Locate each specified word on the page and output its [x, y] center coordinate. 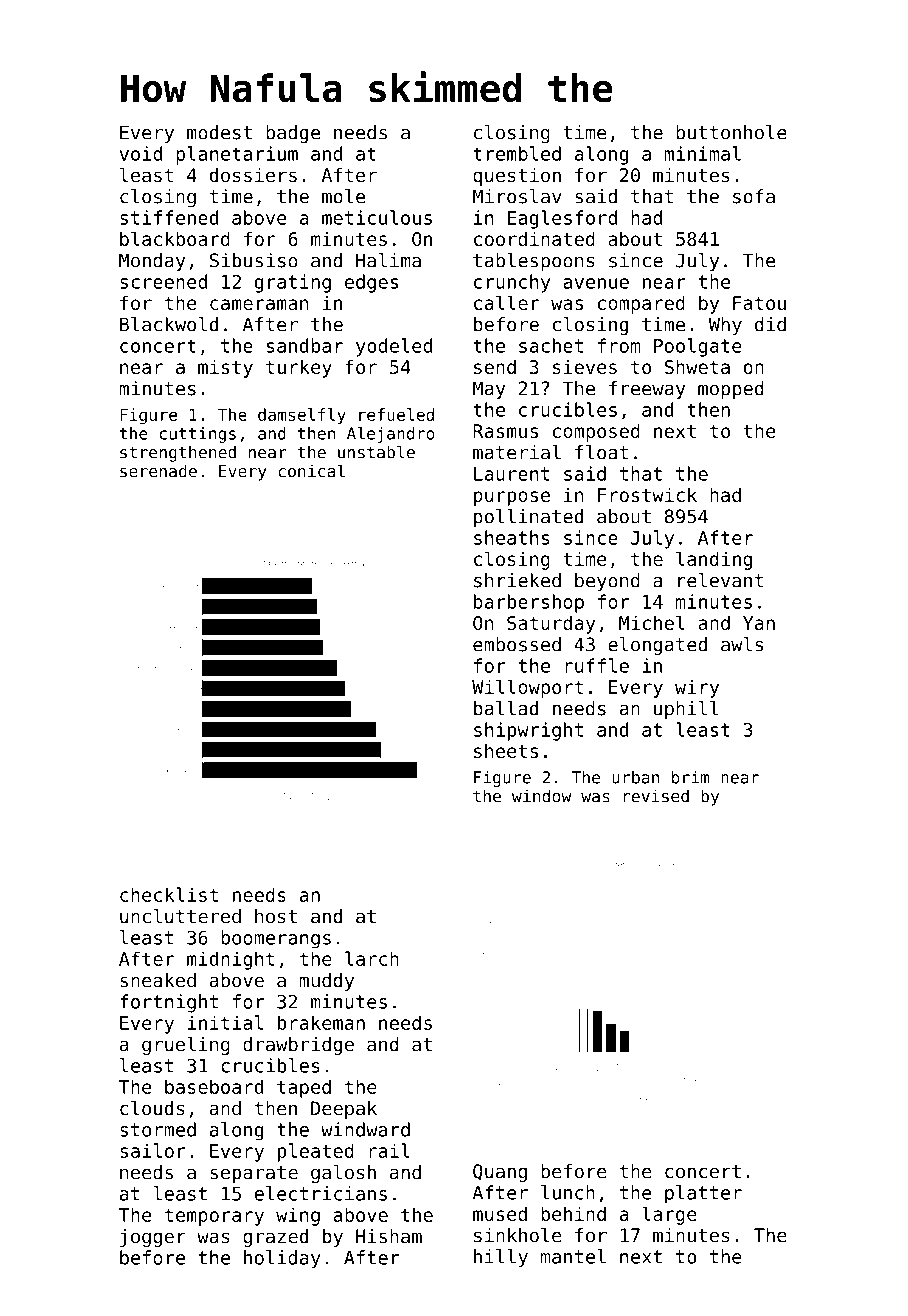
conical [311, 471]
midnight [230, 960]
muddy [326, 982]
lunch [568, 1192]
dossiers [253, 175]
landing [714, 560]
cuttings [198, 435]
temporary [214, 1217]
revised [656, 796]
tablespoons [534, 262]
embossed [517, 644]
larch [372, 958]
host [276, 916]
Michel [652, 622]
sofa [754, 196]
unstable [376, 452]
